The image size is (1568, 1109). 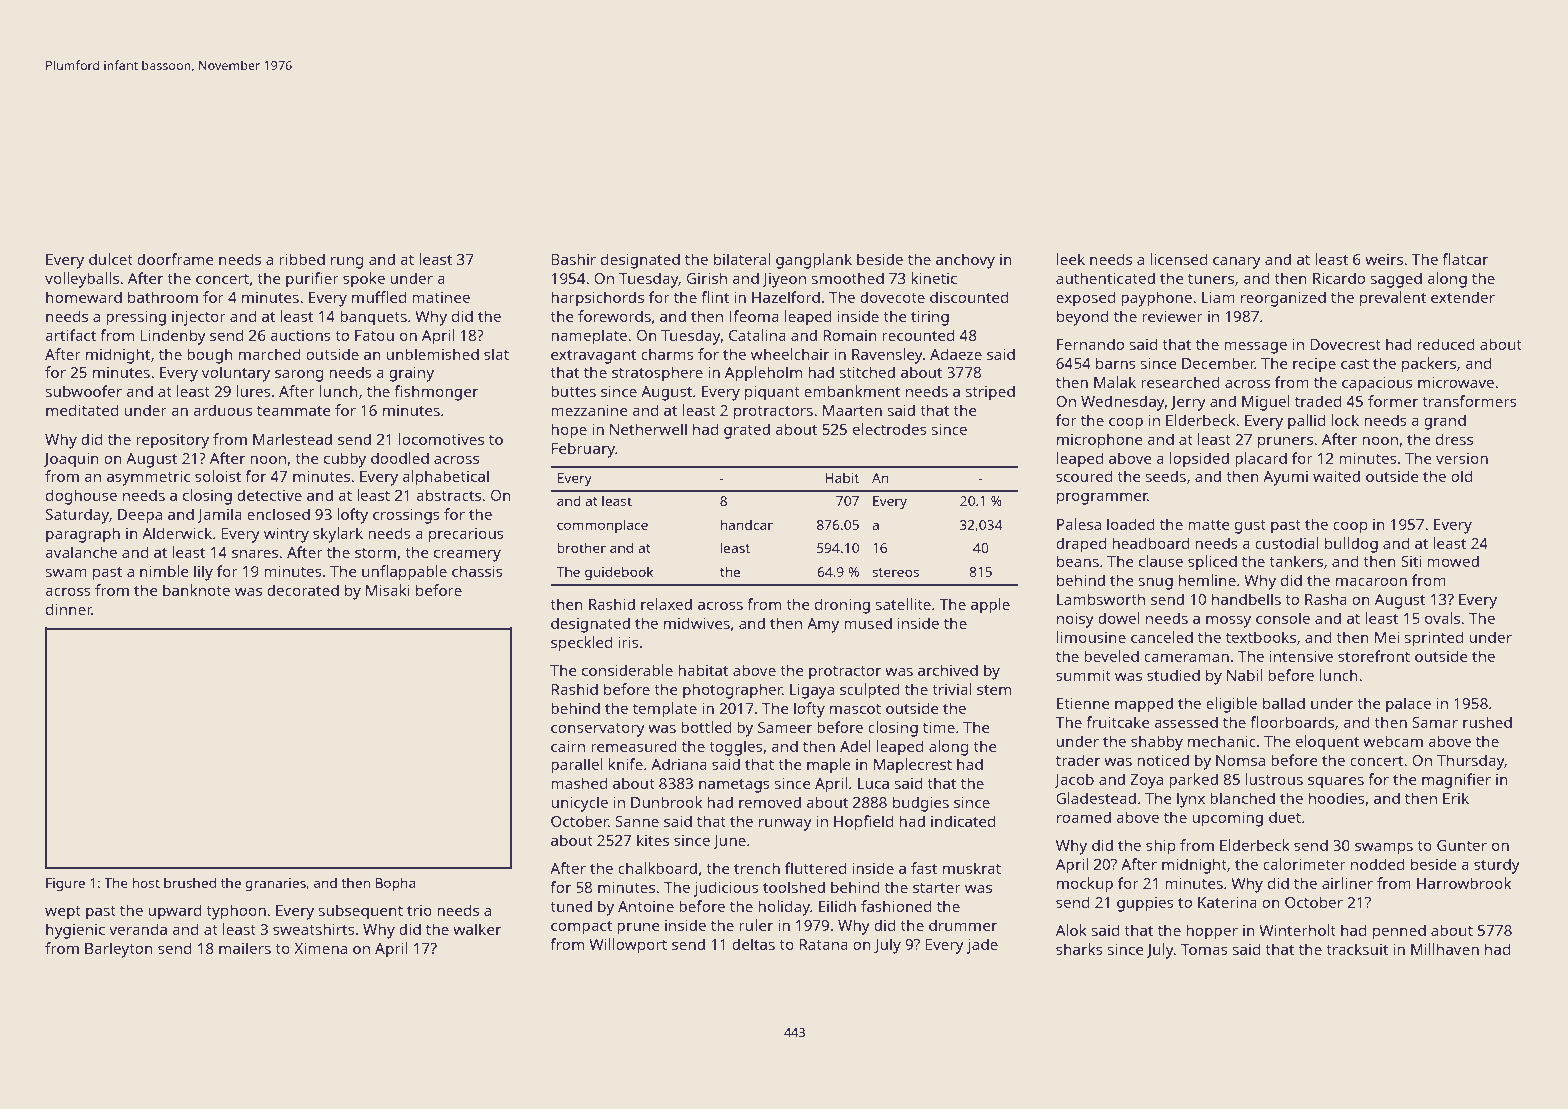 I want to click on injector, so click(x=199, y=318).
